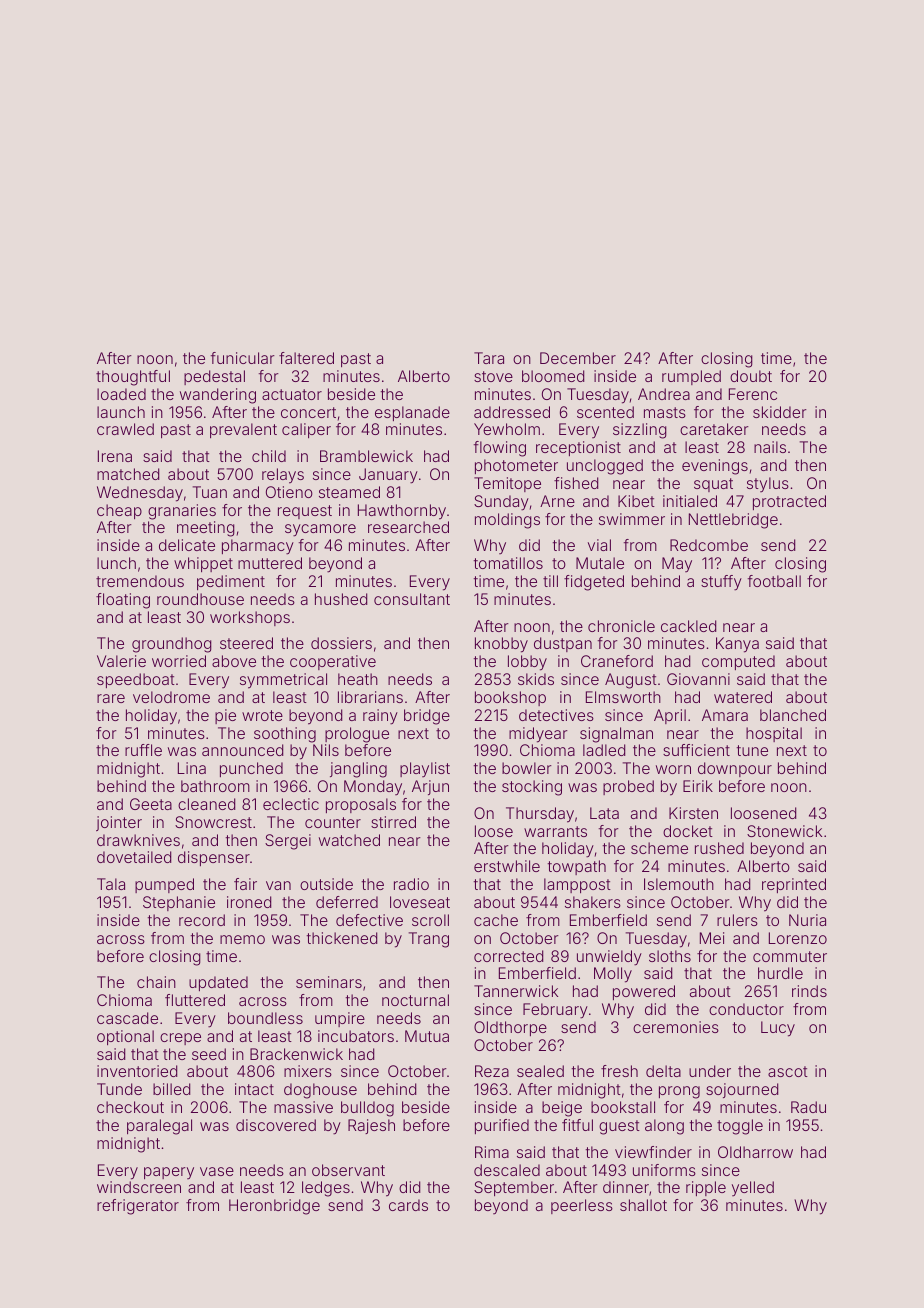 The width and height of the page is (924, 1308). What do you see at coordinates (640, 431) in the page?
I see `sizzling` at bounding box center [640, 431].
